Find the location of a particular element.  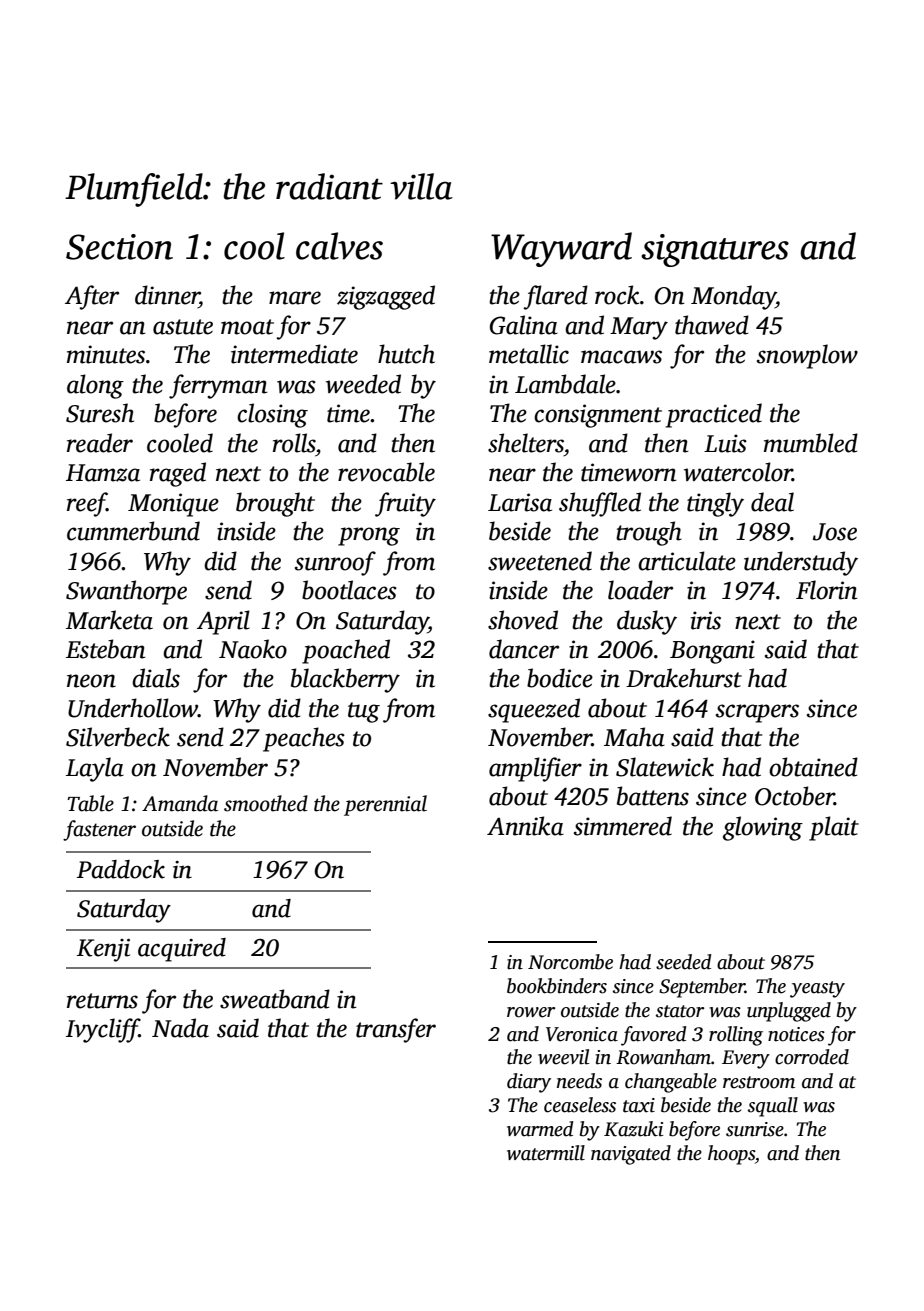

Wayward is located at coordinates (561, 249).
